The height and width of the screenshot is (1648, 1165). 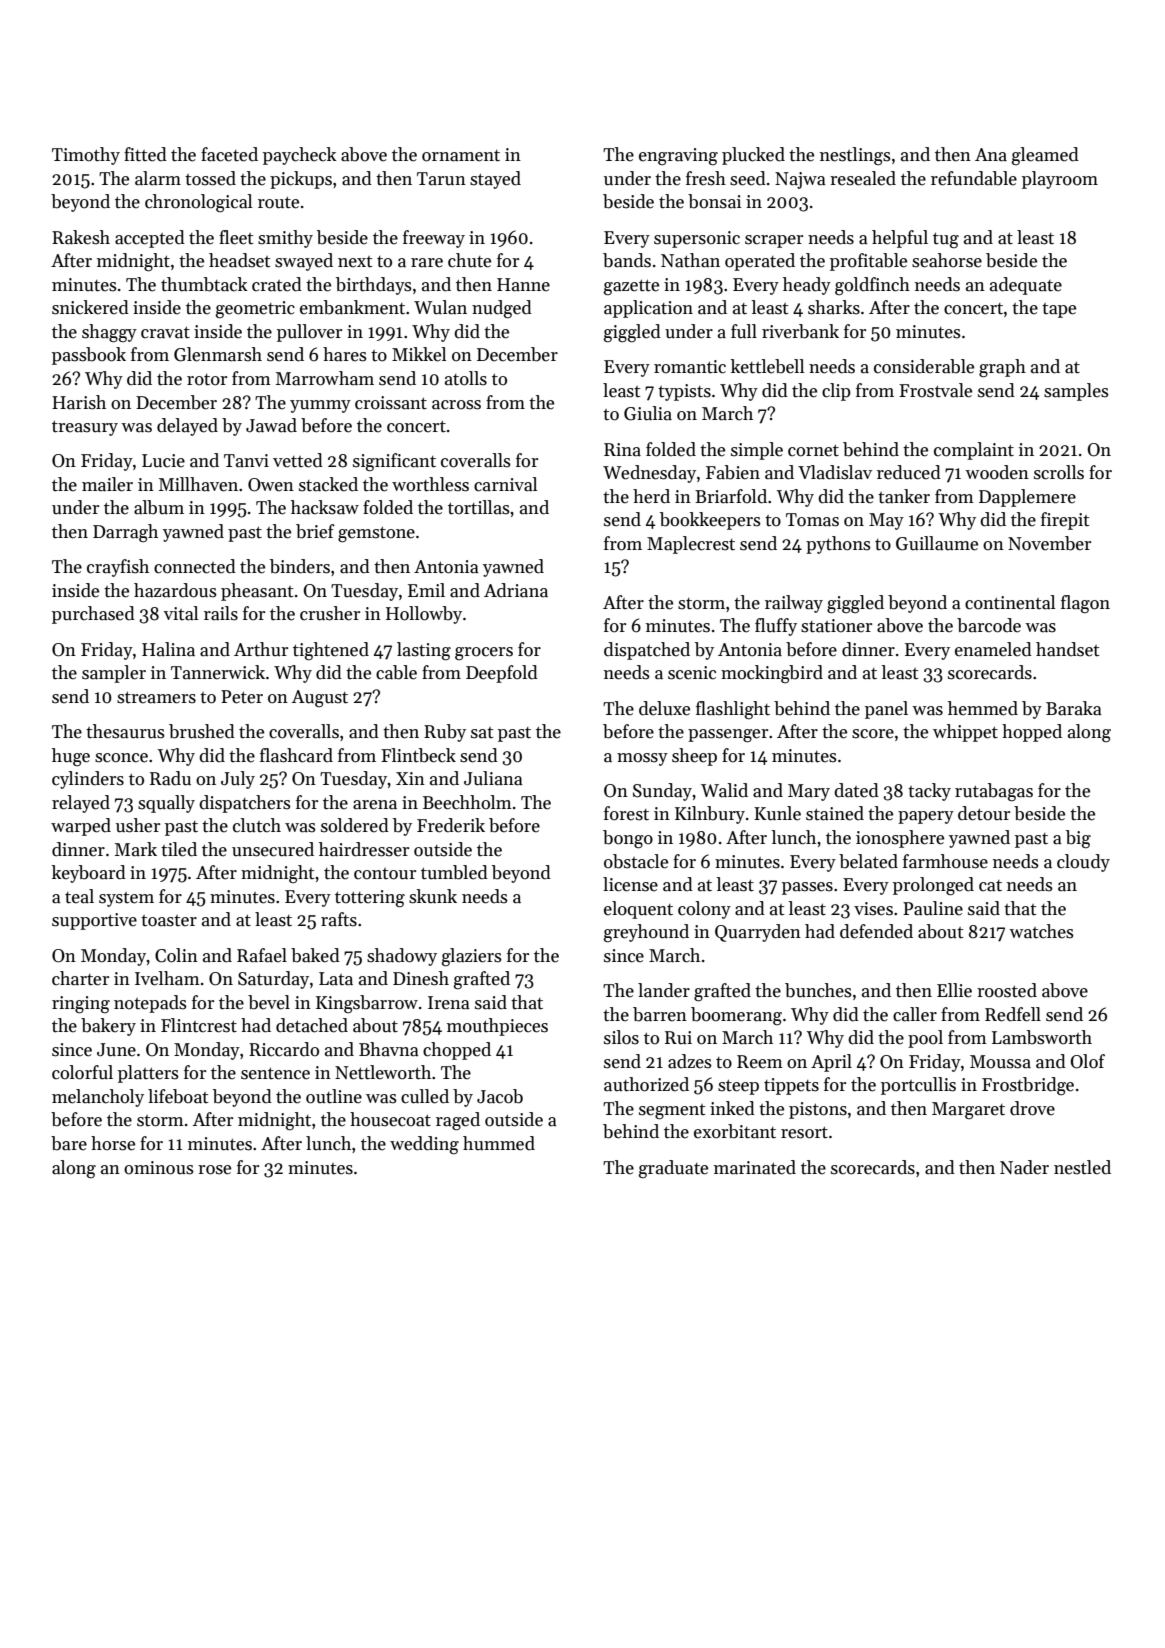 What do you see at coordinates (467, 802) in the screenshot?
I see `Beechholm` at bounding box center [467, 802].
